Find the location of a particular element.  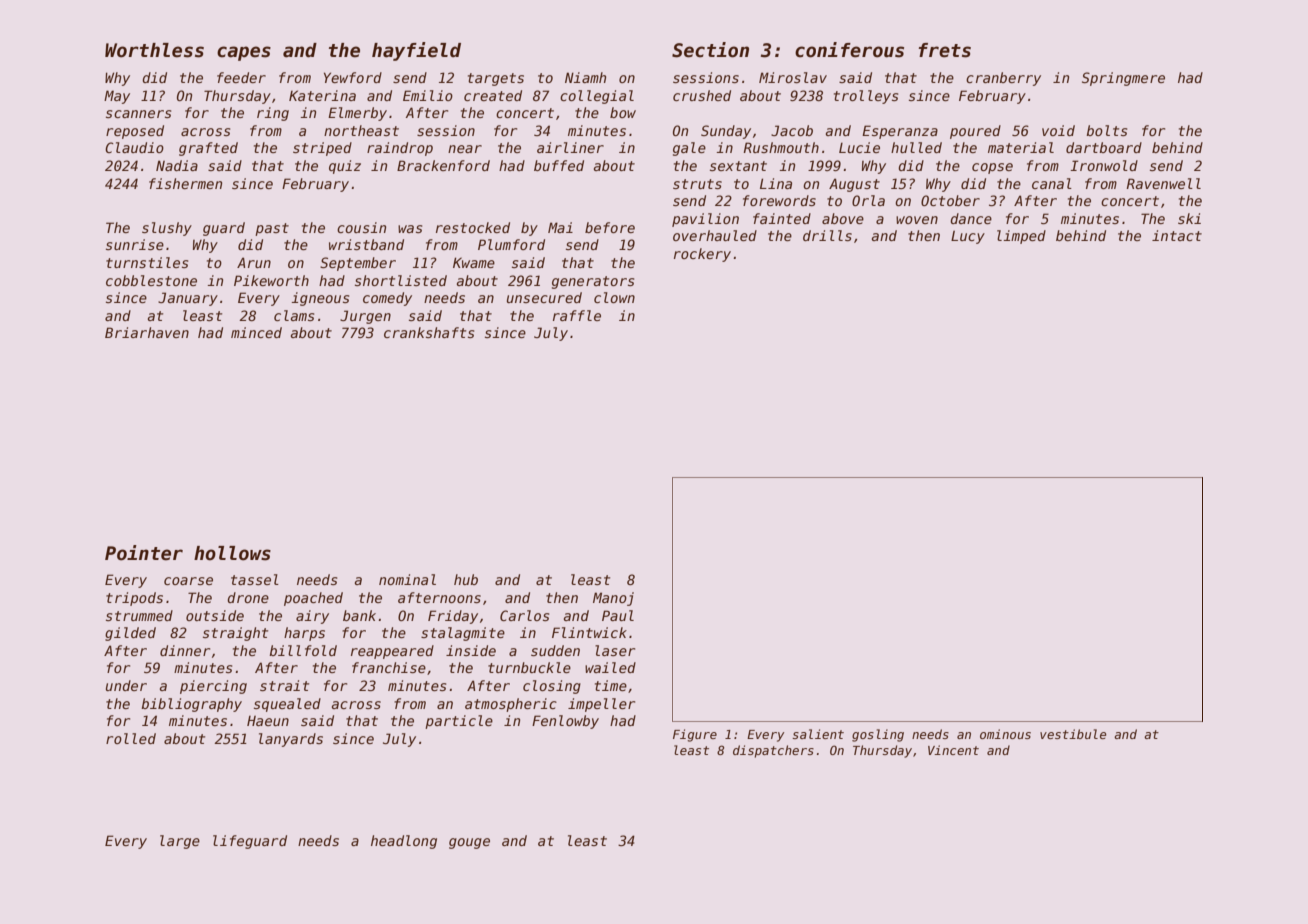

ominous is located at coordinates (1005, 734).
